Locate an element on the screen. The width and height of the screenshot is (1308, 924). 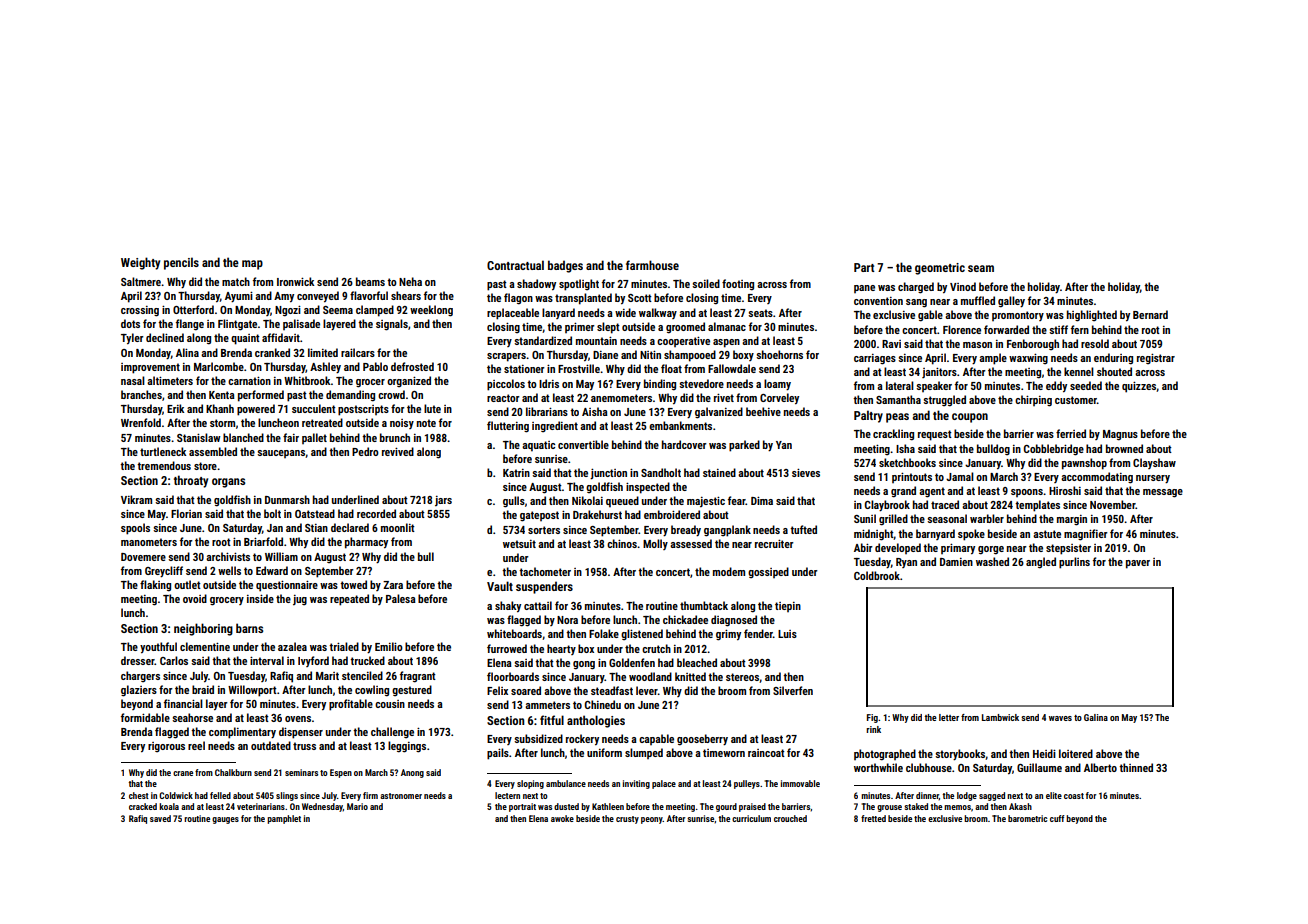
Clayshaw is located at coordinates (1154, 463).
